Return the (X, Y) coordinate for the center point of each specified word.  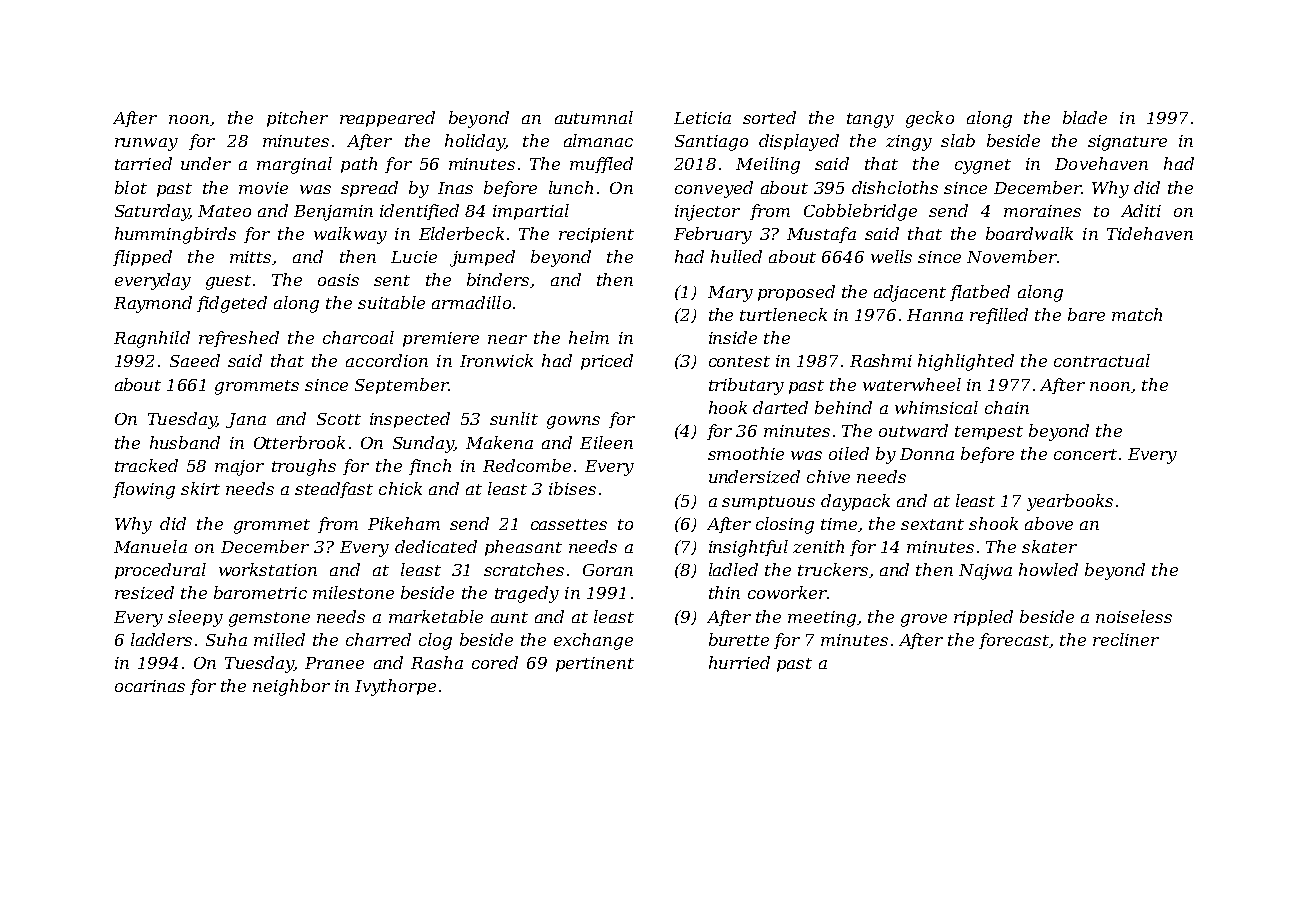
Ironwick (496, 360)
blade (1085, 117)
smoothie (746, 453)
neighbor (291, 687)
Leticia (702, 118)
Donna (927, 454)
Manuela (150, 546)
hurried (739, 662)
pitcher (297, 119)
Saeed (195, 360)
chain (1007, 407)
